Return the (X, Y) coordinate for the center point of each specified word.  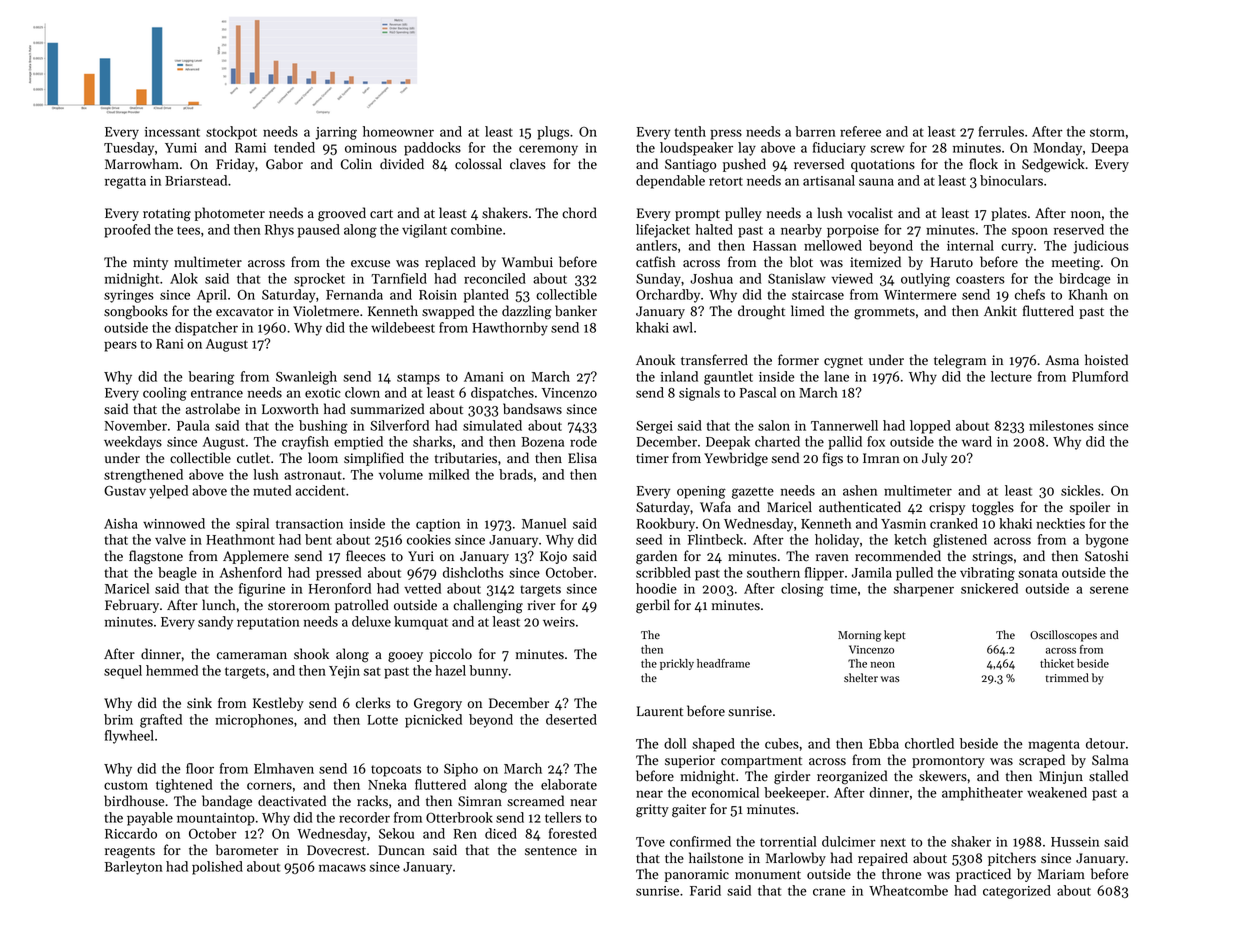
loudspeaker (696, 149)
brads (516, 474)
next (893, 842)
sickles (1080, 490)
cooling (165, 394)
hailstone (716, 858)
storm (1107, 132)
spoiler (1090, 508)
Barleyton (134, 868)
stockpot (231, 133)
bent (318, 539)
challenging (488, 606)
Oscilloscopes (1063, 636)
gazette (753, 493)
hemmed (172, 670)
